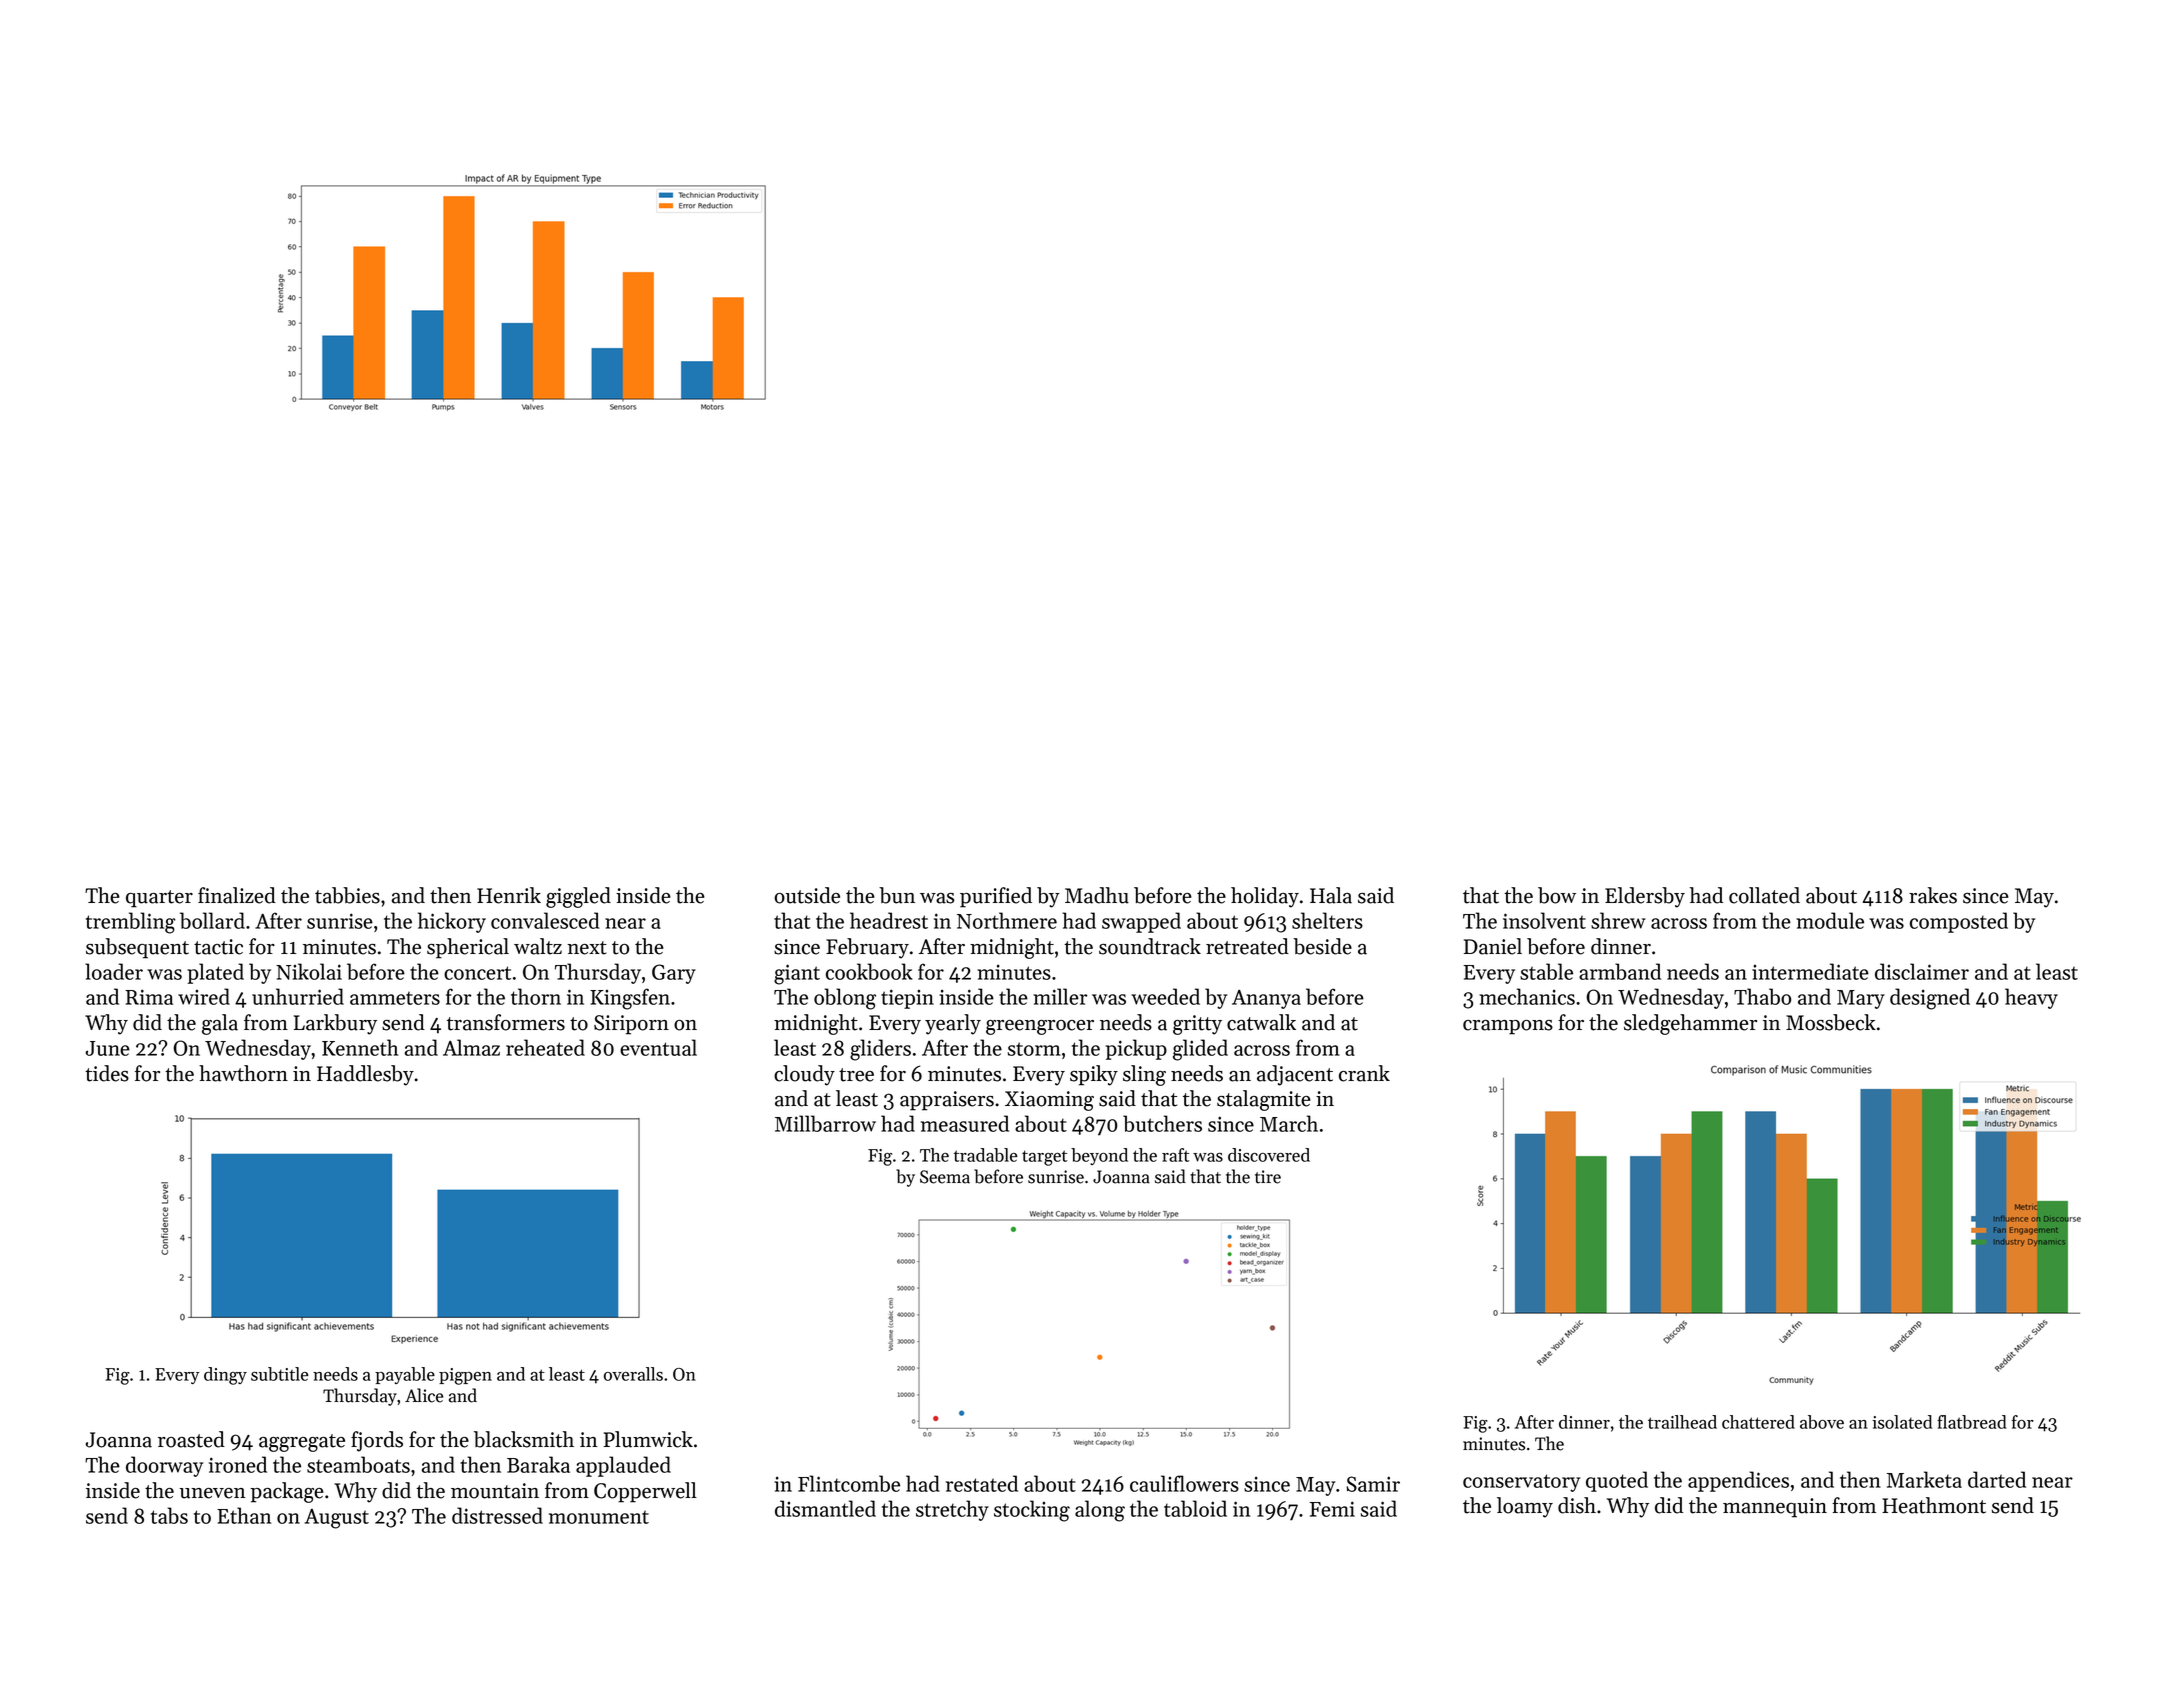  What do you see at coordinates (107, 1073) in the screenshot?
I see `tides` at bounding box center [107, 1073].
